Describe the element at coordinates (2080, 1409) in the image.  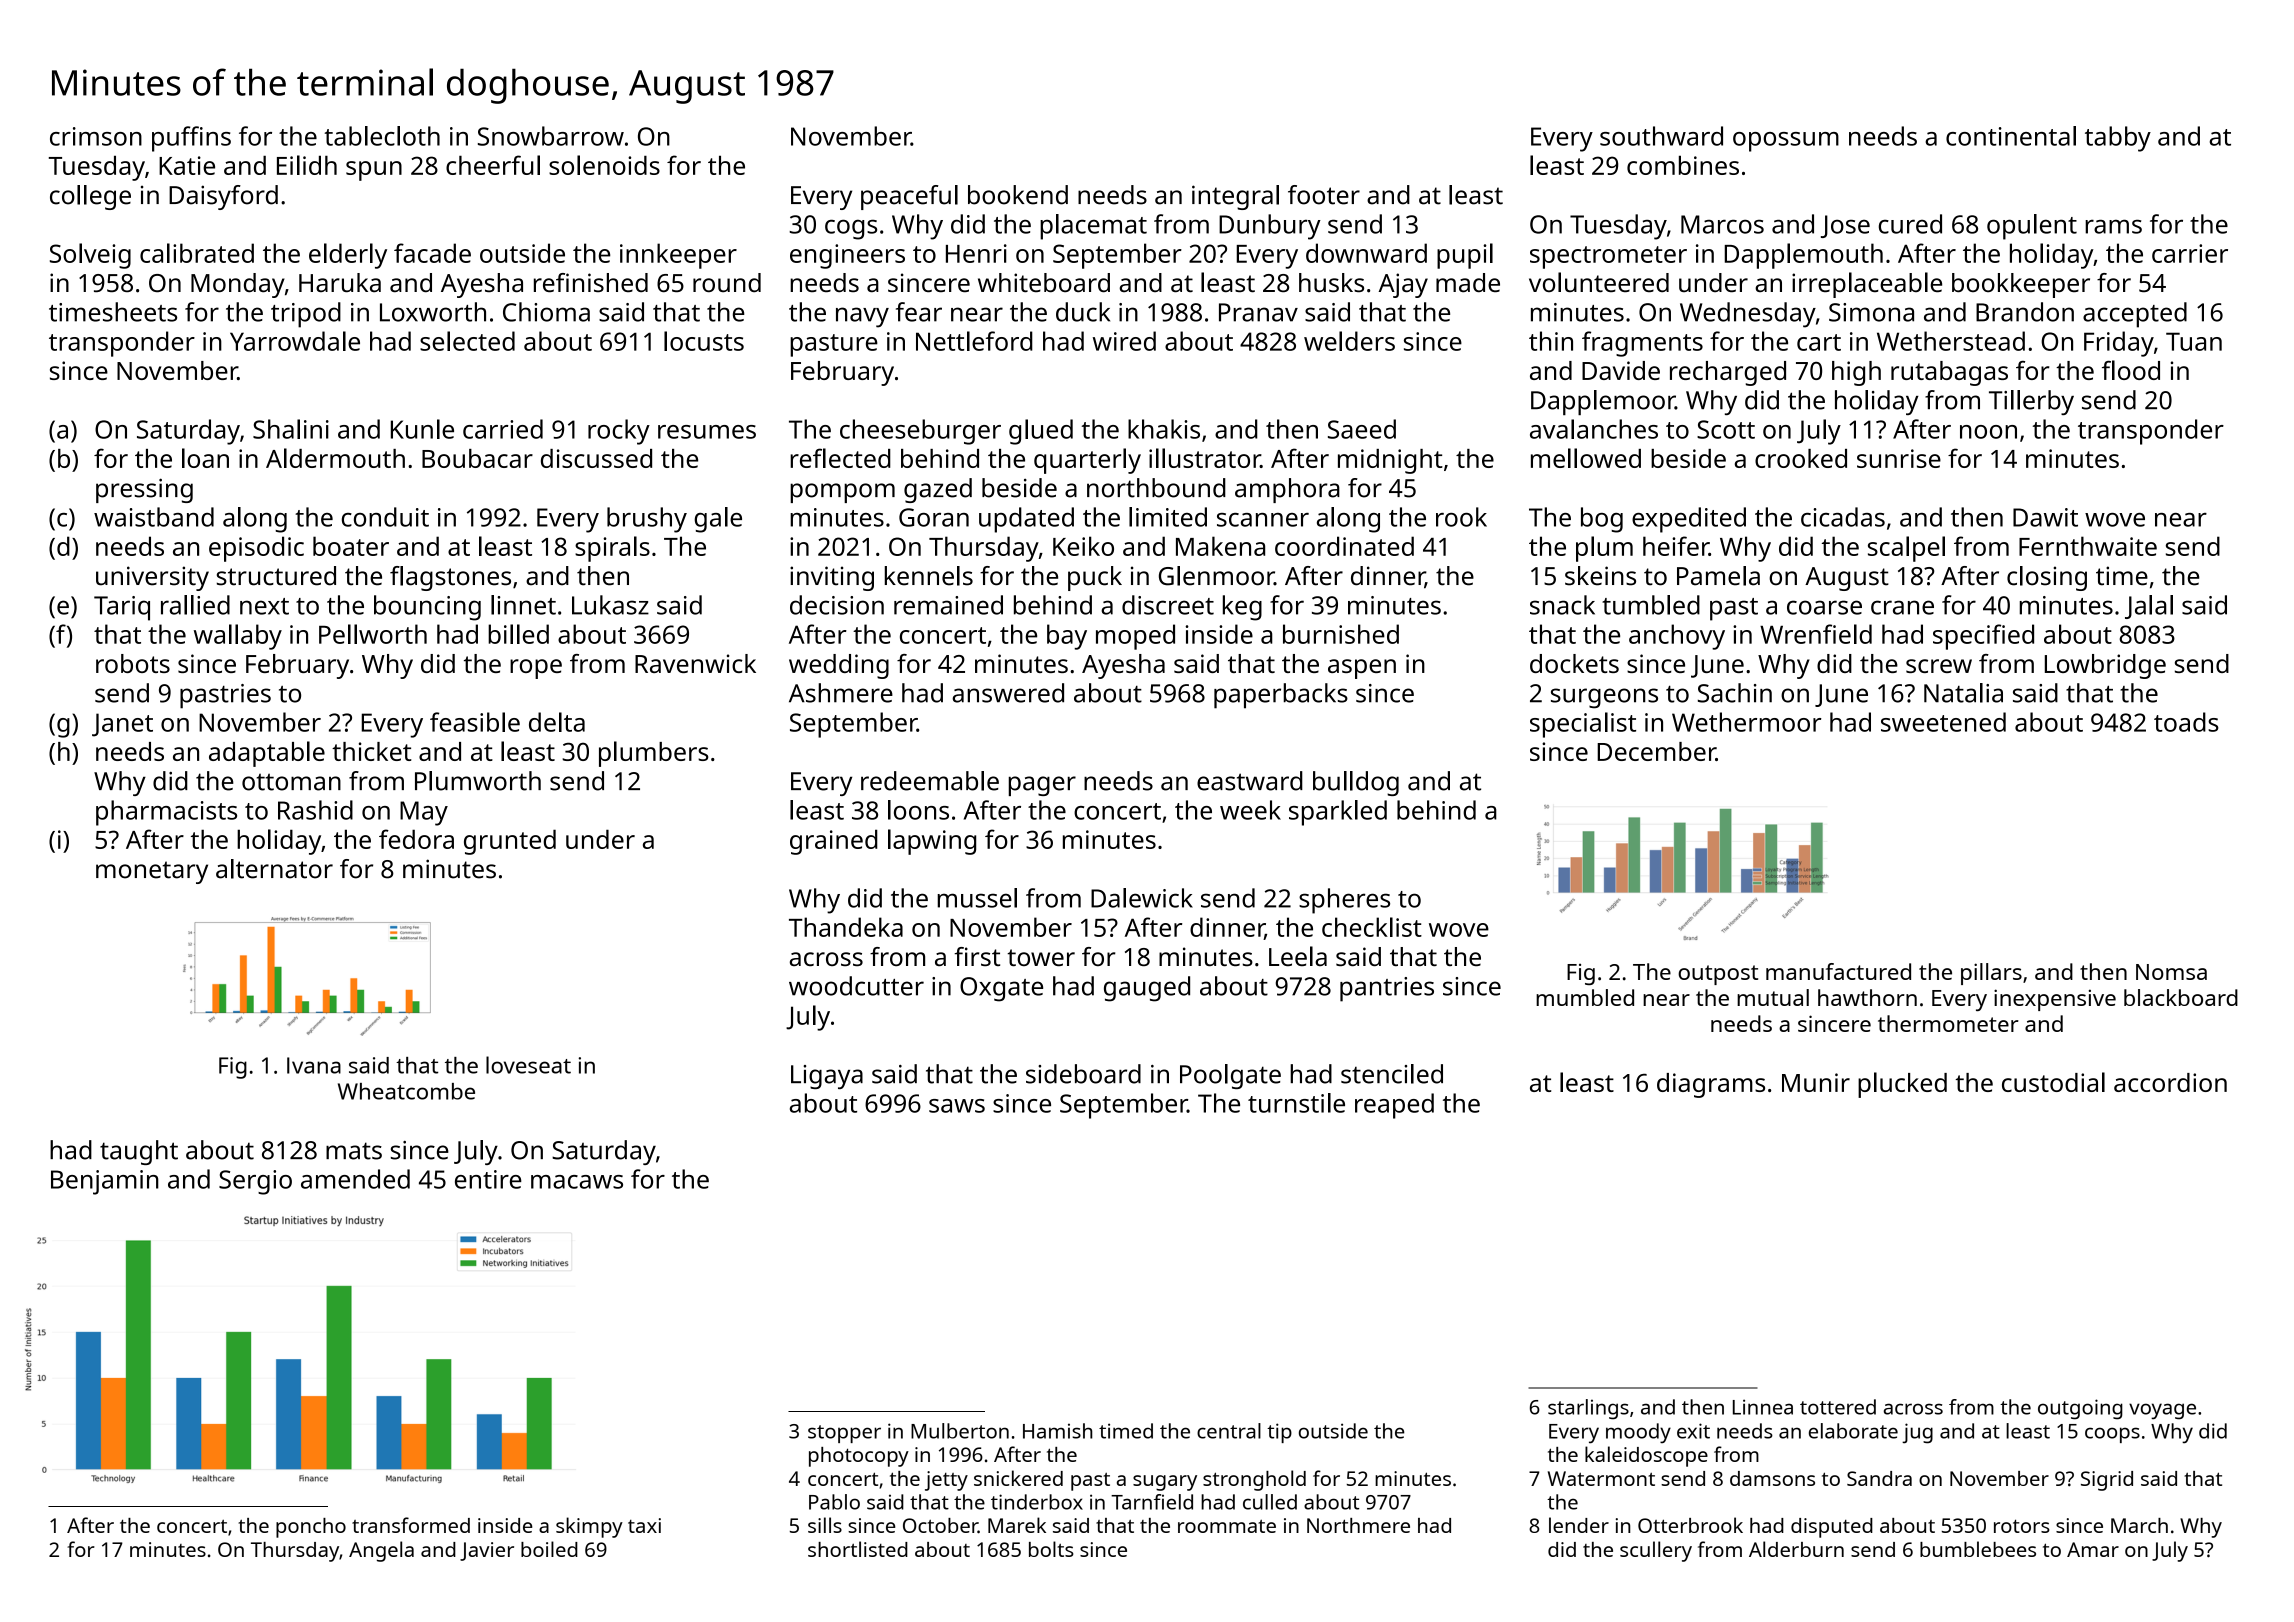
I see `outgoing` at that location.
